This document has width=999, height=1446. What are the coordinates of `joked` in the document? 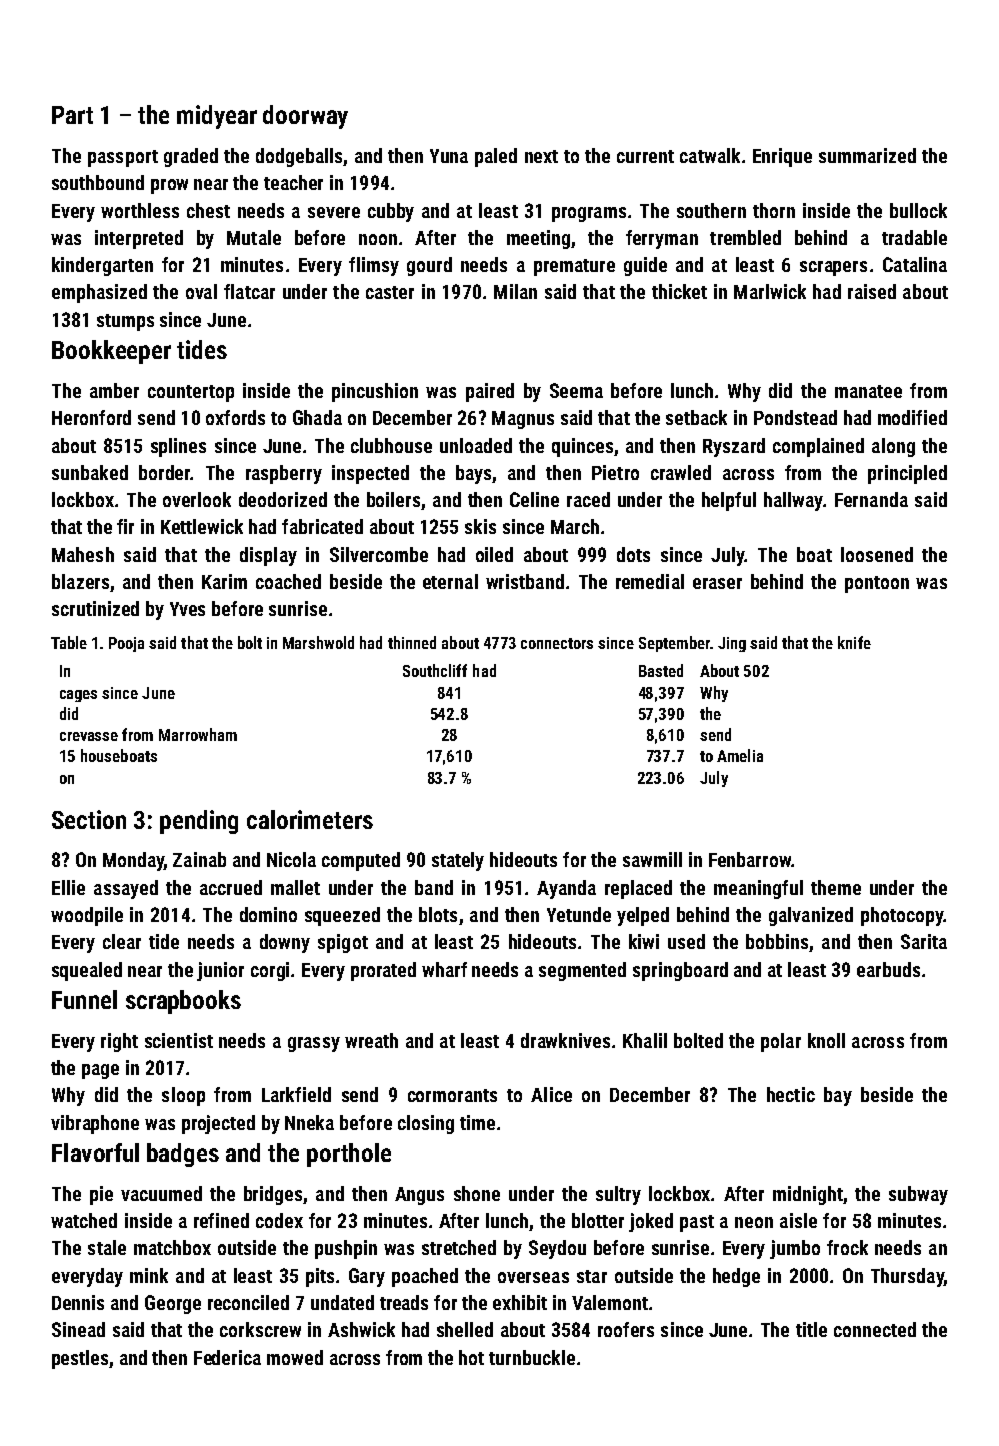 It's located at (651, 1222).
